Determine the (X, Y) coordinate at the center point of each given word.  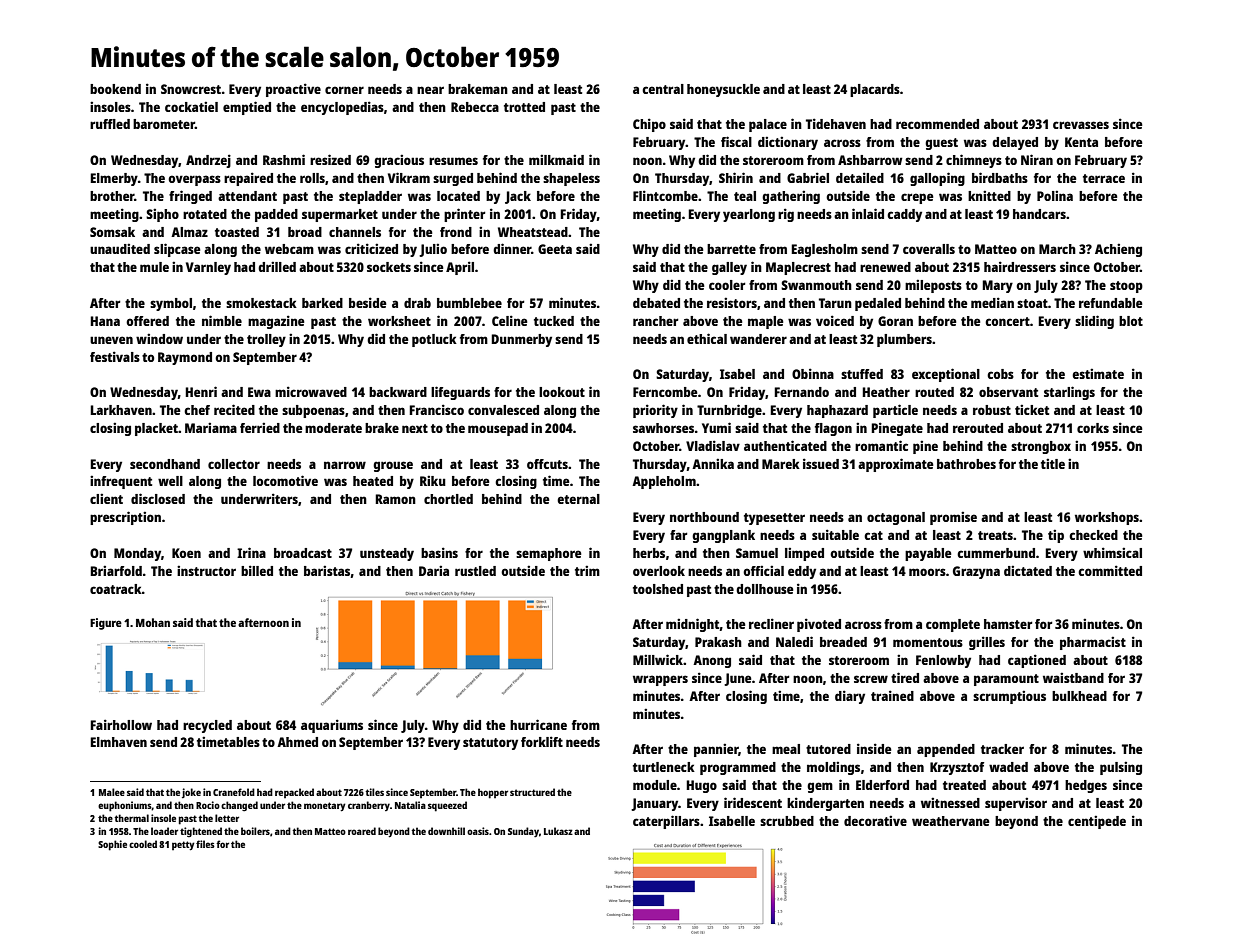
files (205, 844)
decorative (875, 820)
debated (656, 303)
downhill (446, 831)
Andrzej (208, 161)
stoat (1032, 303)
